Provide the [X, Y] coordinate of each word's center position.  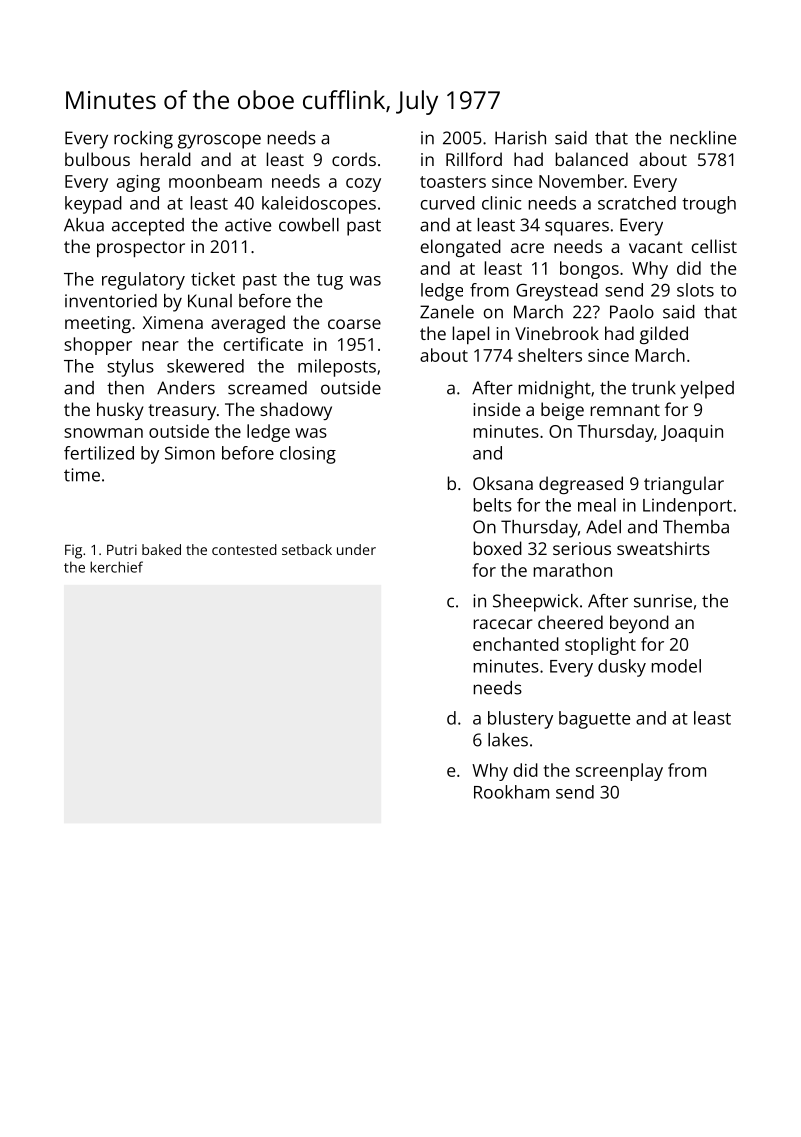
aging [138, 183]
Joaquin [692, 433]
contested [244, 549]
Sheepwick [535, 603]
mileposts [337, 368]
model [676, 666]
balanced [592, 159]
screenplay [619, 772]
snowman [103, 433]
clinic [501, 203]
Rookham [511, 792]
